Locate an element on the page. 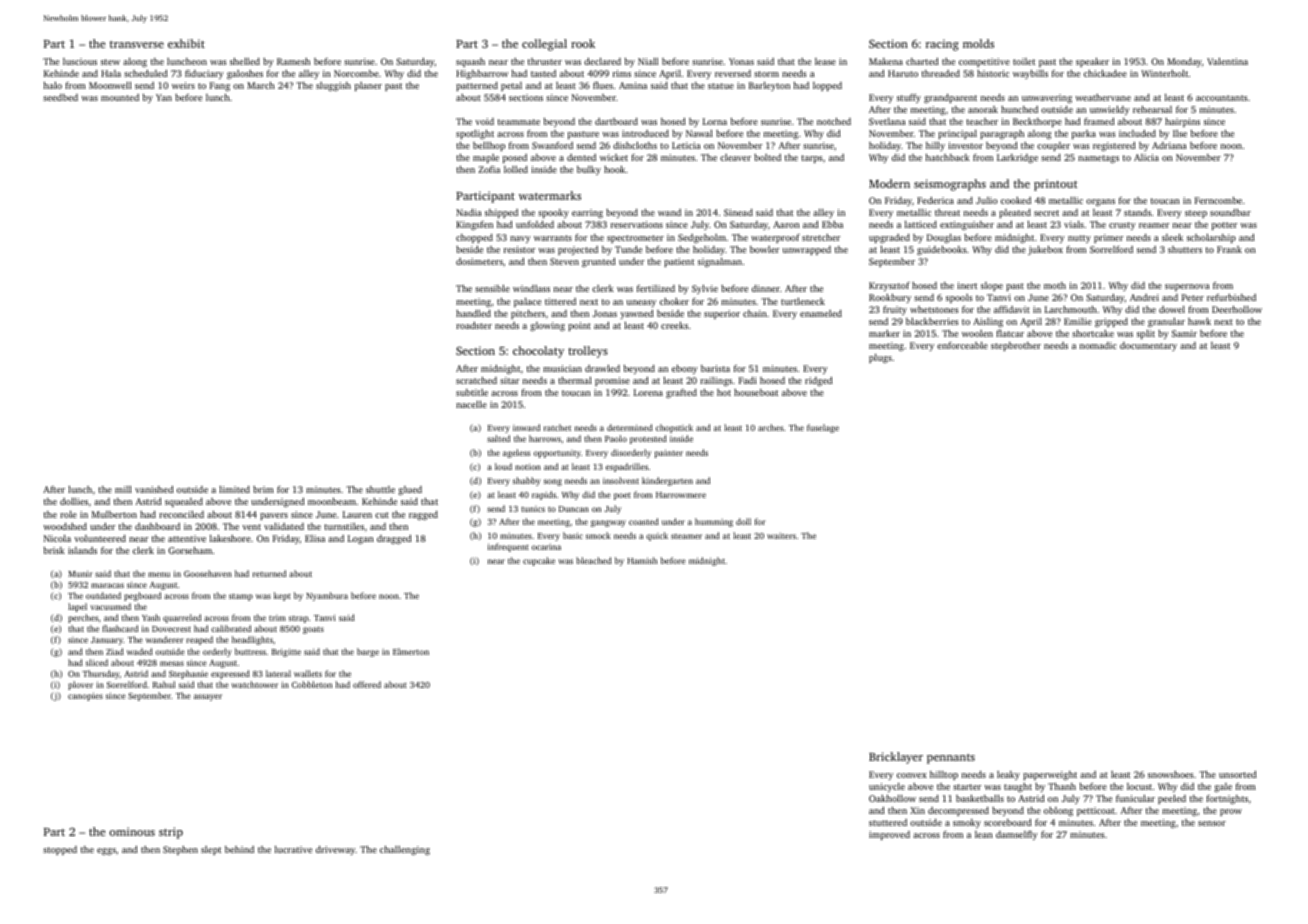 The width and height of the image is (1308, 924). Frank is located at coordinates (1229, 249).
